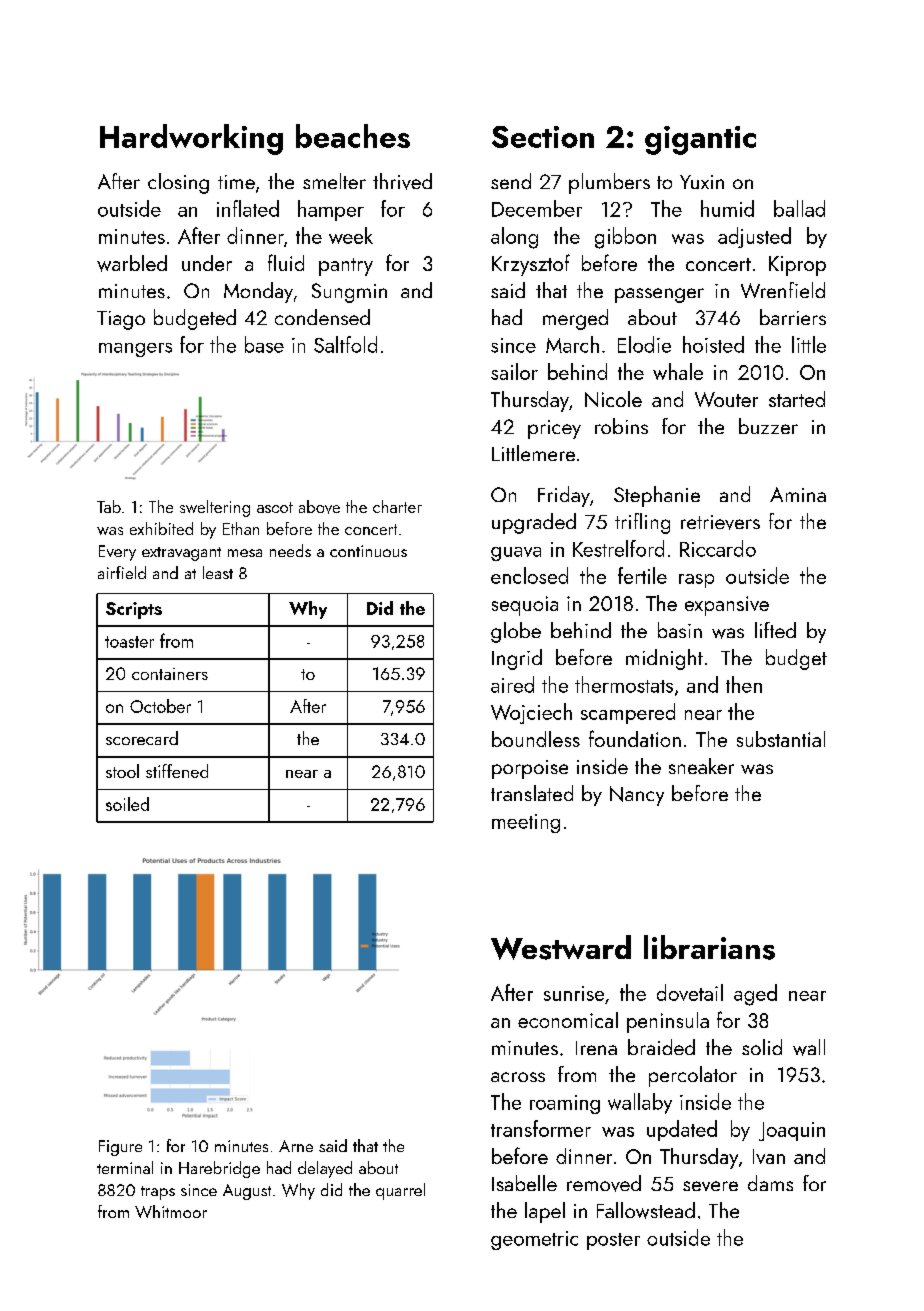  I want to click on Section, so click(543, 137).
